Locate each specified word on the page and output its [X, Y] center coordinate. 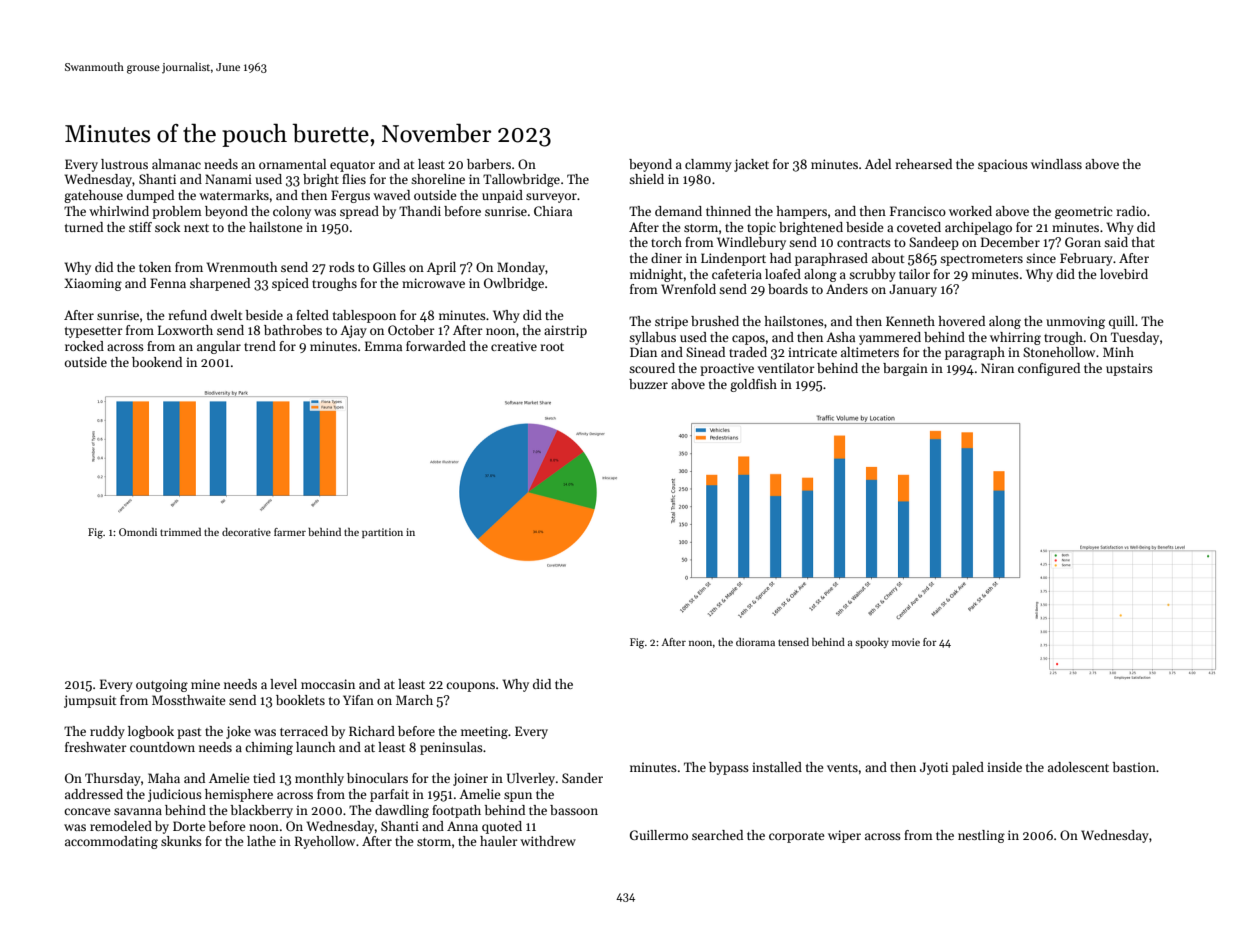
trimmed [180, 532]
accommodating [111, 842]
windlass [1056, 164]
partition [382, 533]
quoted [502, 827]
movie [906, 642]
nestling [981, 836]
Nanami [228, 179]
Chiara [553, 211]
